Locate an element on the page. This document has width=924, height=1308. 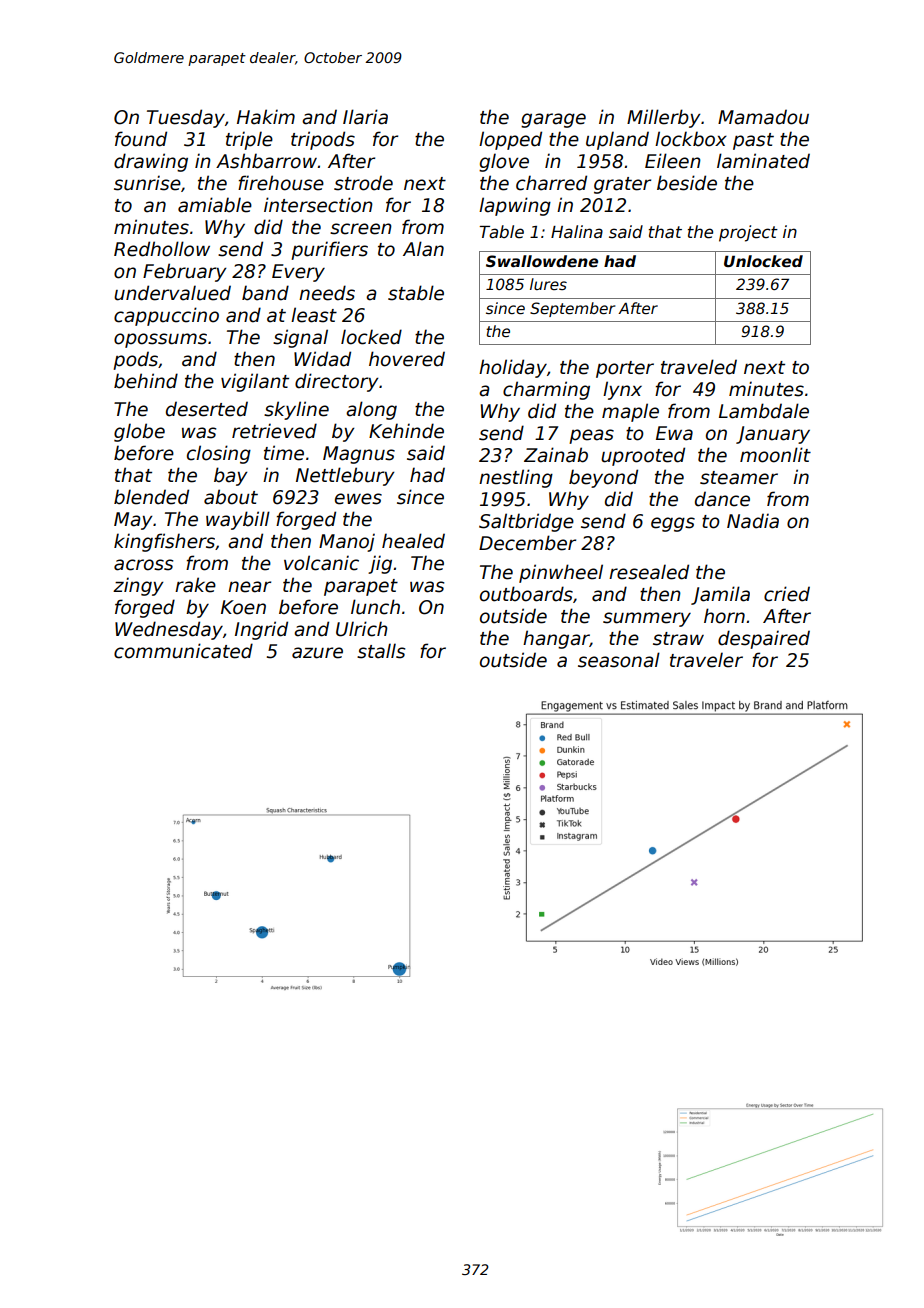
opossums is located at coordinates (160, 340).
